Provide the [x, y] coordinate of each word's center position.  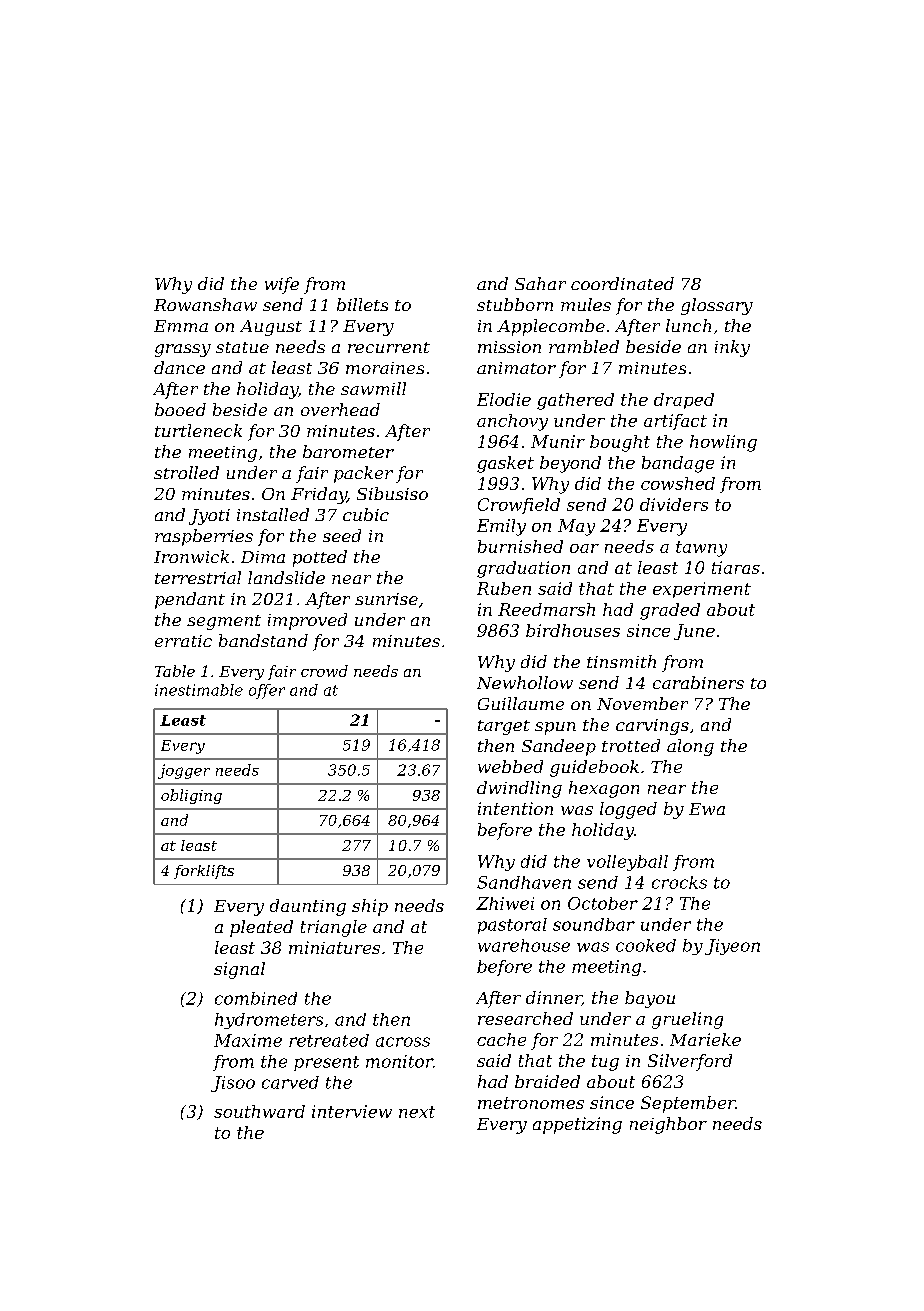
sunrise [386, 599]
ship [370, 907]
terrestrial [198, 577]
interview [352, 1111]
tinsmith [621, 661]
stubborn [515, 304]
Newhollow [525, 682]
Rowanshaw [205, 304]
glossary [717, 306]
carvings [652, 727]
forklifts [204, 872]
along [690, 747]
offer [267, 691]
